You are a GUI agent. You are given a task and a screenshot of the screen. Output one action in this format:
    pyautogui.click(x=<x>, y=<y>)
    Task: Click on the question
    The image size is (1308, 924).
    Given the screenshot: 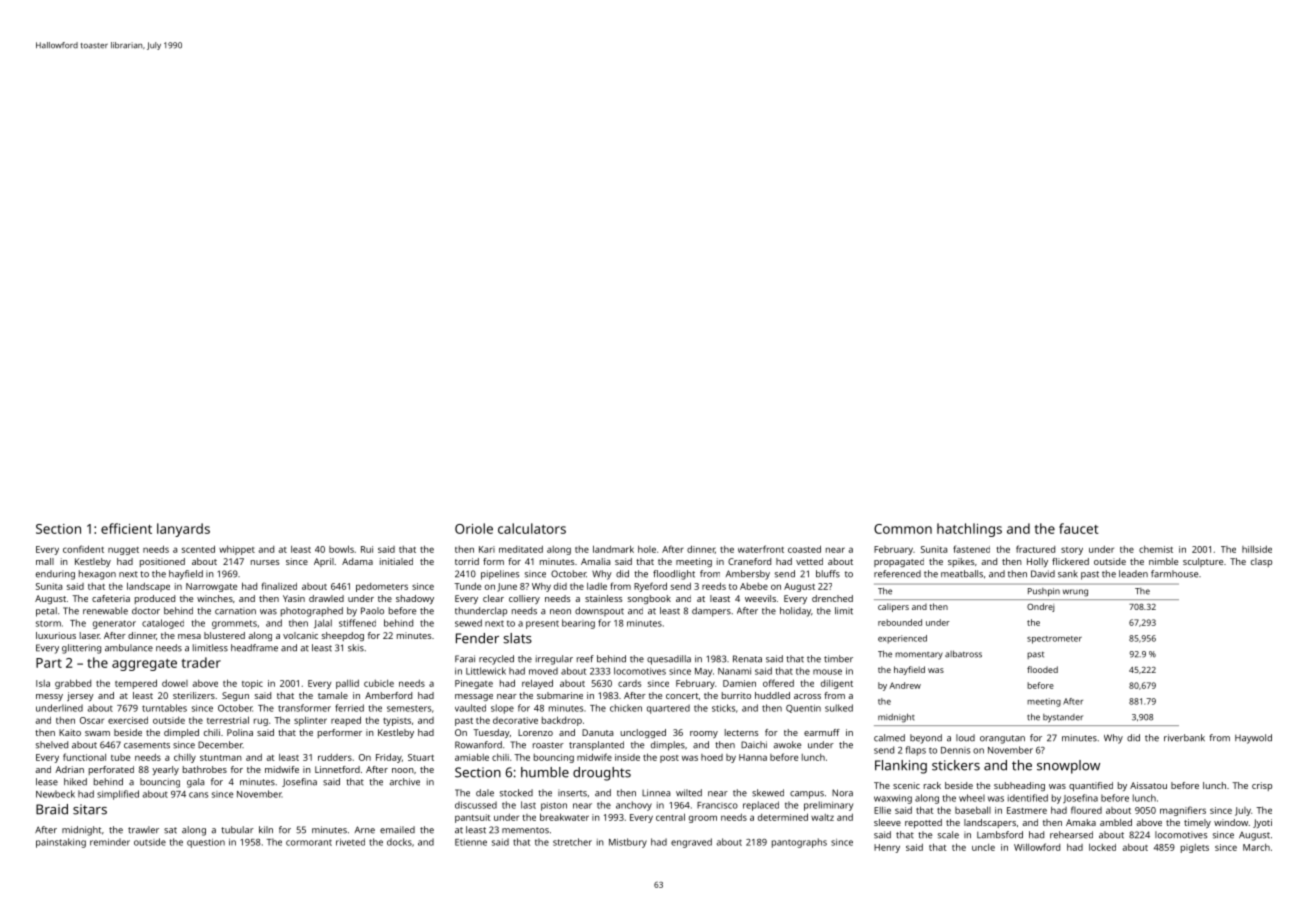 What is the action you would take?
    pyautogui.click(x=206, y=843)
